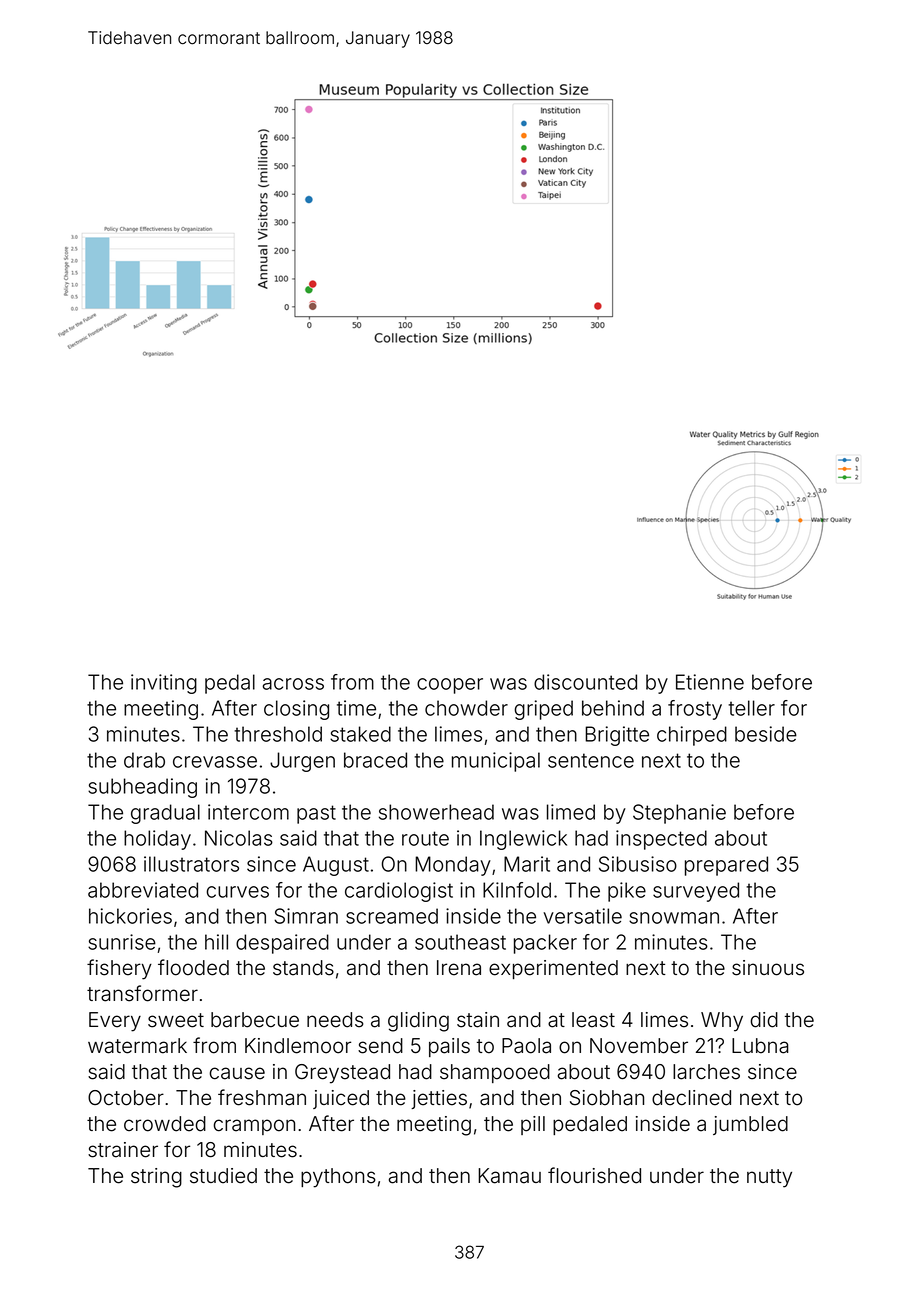 Image resolution: width=908 pixels, height=1316 pixels. What do you see at coordinates (509, 1176) in the screenshot?
I see `Kamau` at bounding box center [509, 1176].
